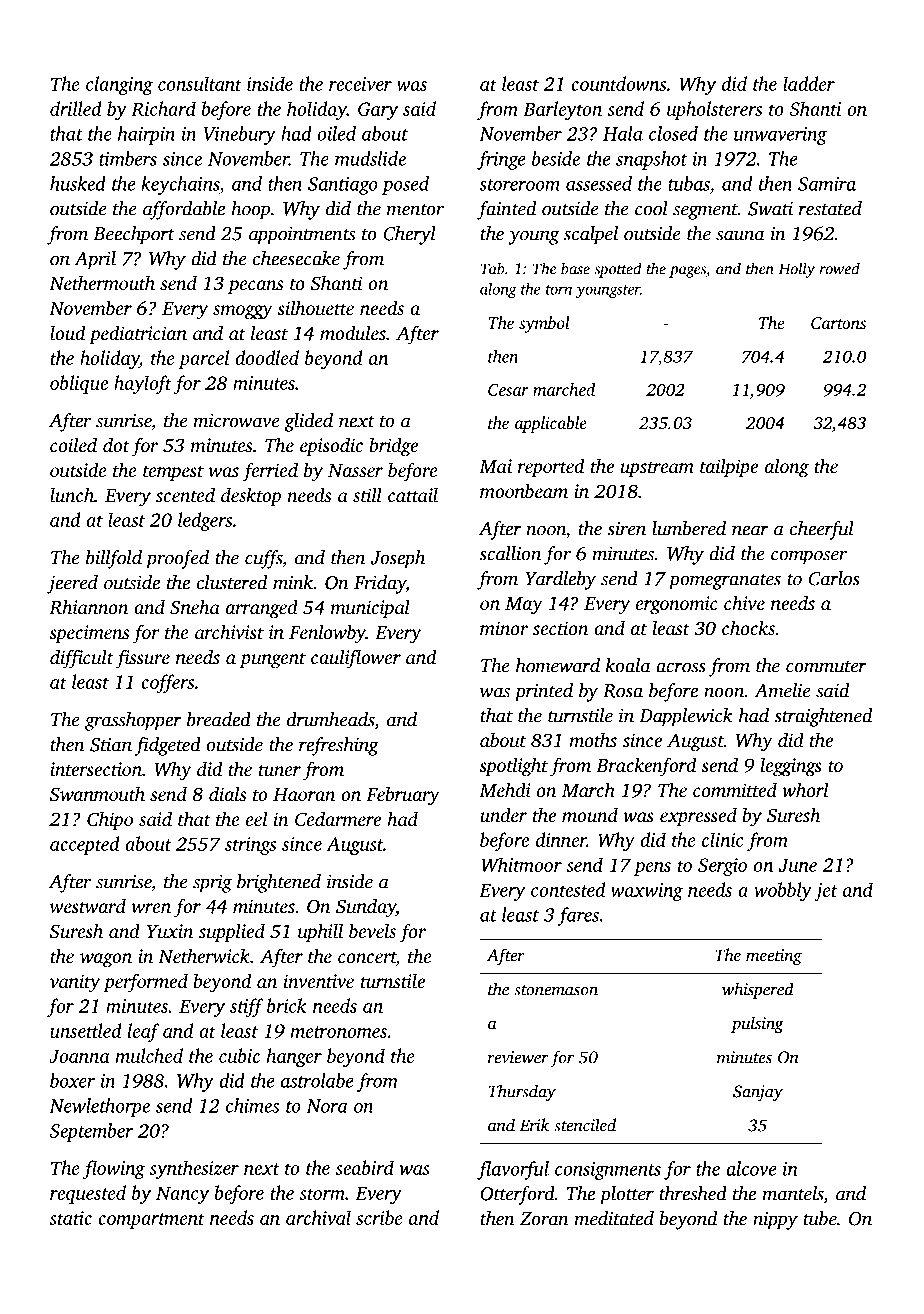 Image resolution: width=924 pixels, height=1314 pixels. Describe the element at coordinates (793, 1193) in the document. I see `mantels` at that location.
